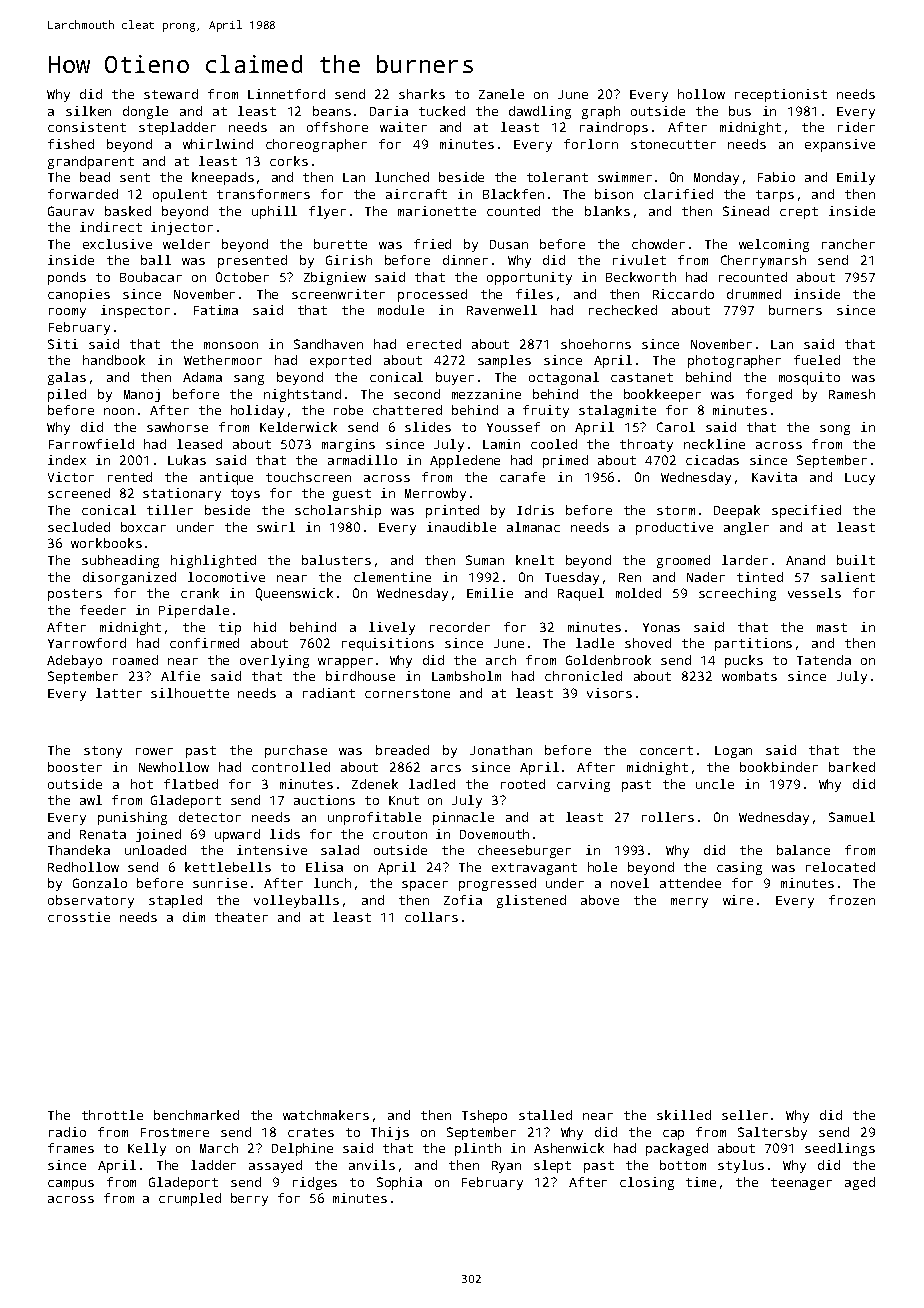 The width and height of the image is (924, 1308). What do you see at coordinates (88, 111) in the image?
I see `silken` at bounding box center [88, 111].
